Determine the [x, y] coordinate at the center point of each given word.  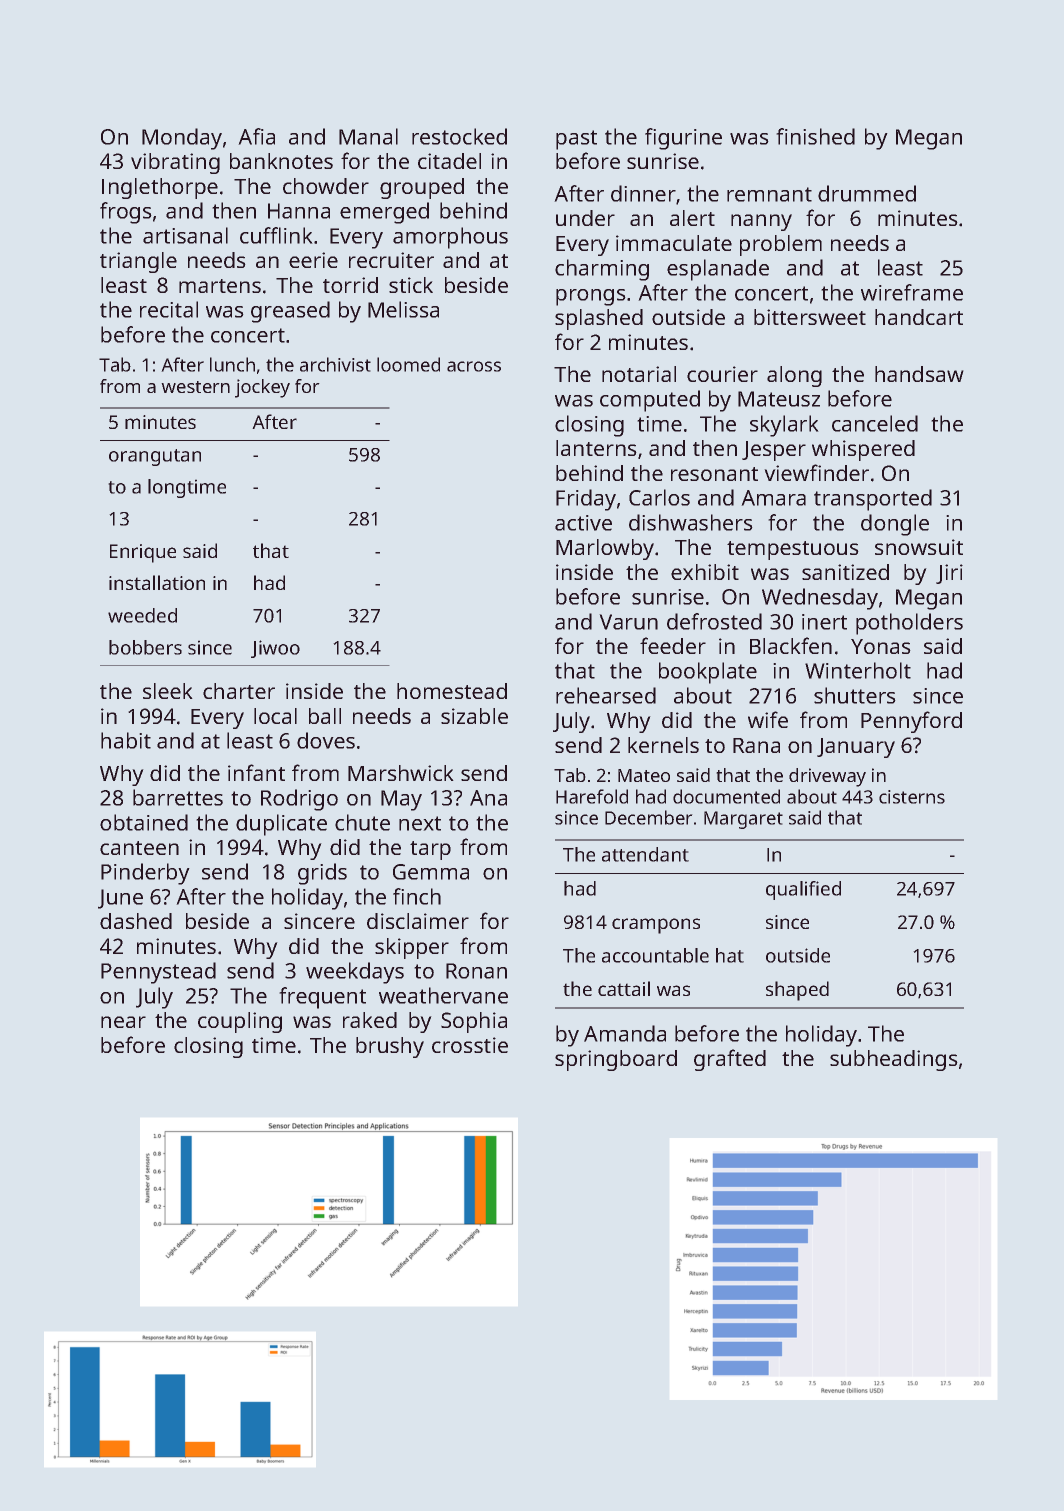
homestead [452, 691]
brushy [390, 1047]
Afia [256, 136]
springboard [616, 1060]
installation [157, 582]
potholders [909, 624]
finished [815, 136]
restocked [459, 136]
